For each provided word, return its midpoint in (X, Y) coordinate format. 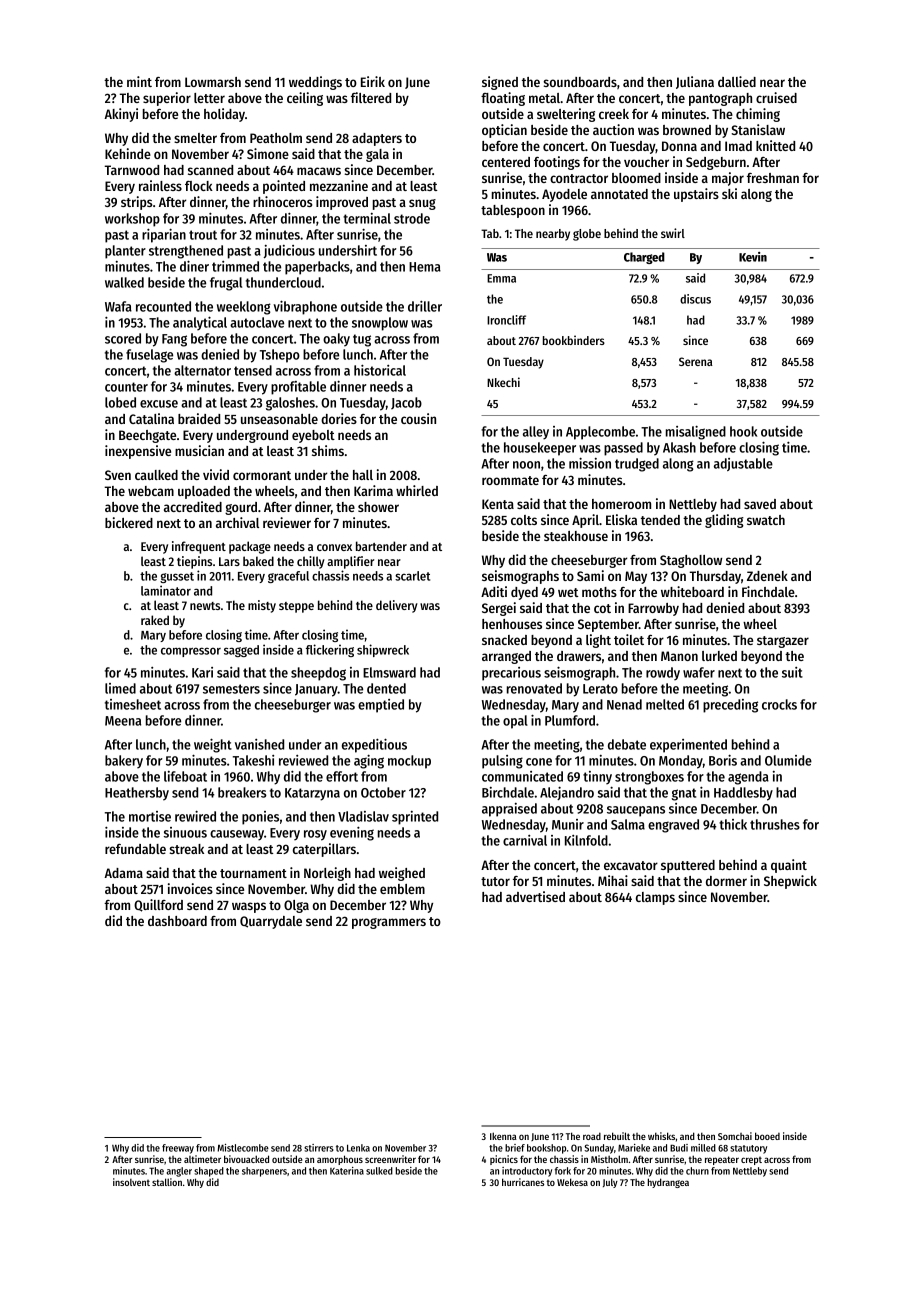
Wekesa (572, 1182)
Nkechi (503, 382)
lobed (120, 402)
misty (262, 606)
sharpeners (264, 1172)
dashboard (177, 921)
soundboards (580, 82)
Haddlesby (743, 794)
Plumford (570, 720)
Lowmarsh (213, 82)
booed (767, 1136)
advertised (535, 896)
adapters (377, 139)
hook (743, 431)
